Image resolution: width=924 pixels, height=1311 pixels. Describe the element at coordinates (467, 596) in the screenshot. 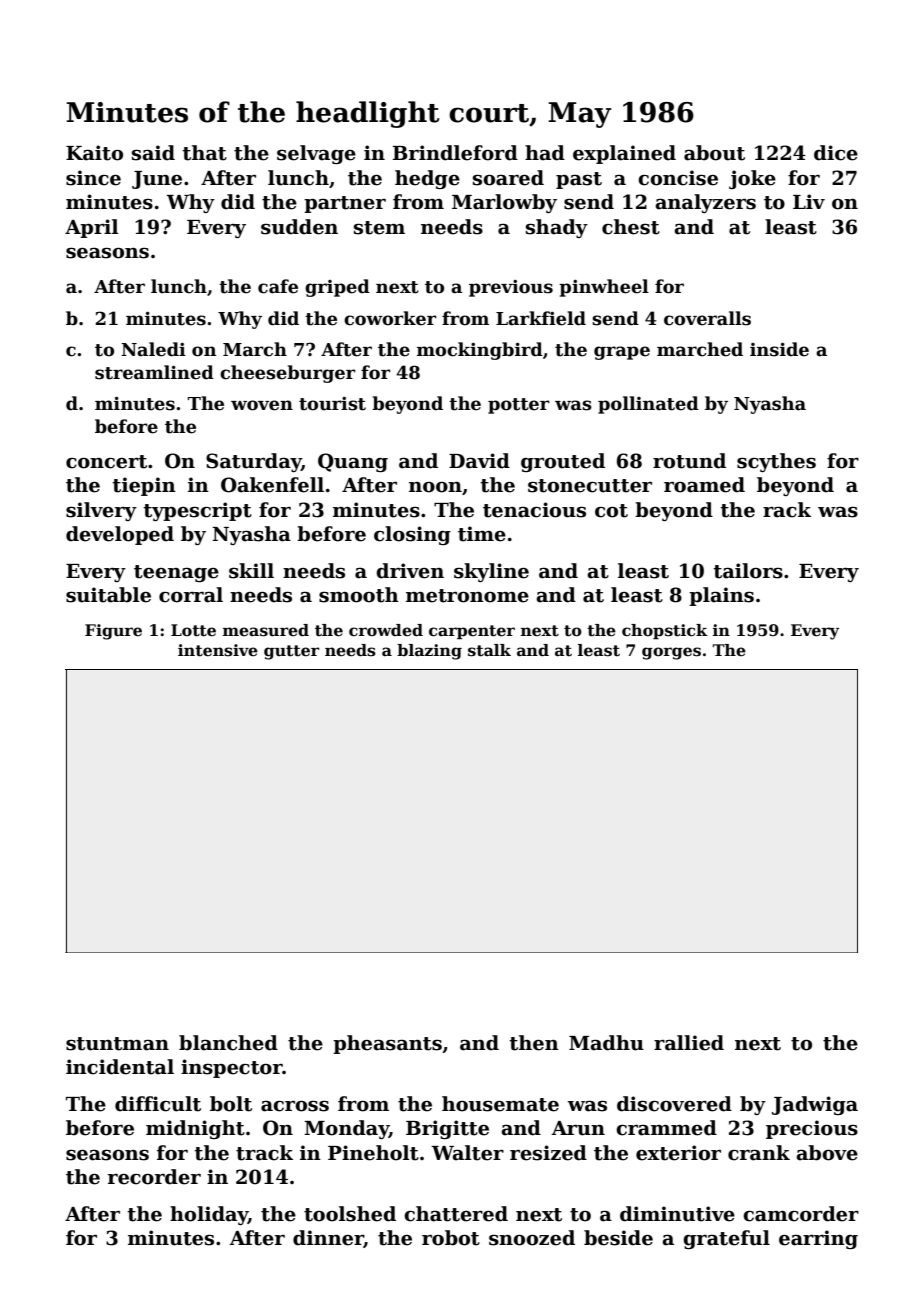

I see `metronome` at that location.
